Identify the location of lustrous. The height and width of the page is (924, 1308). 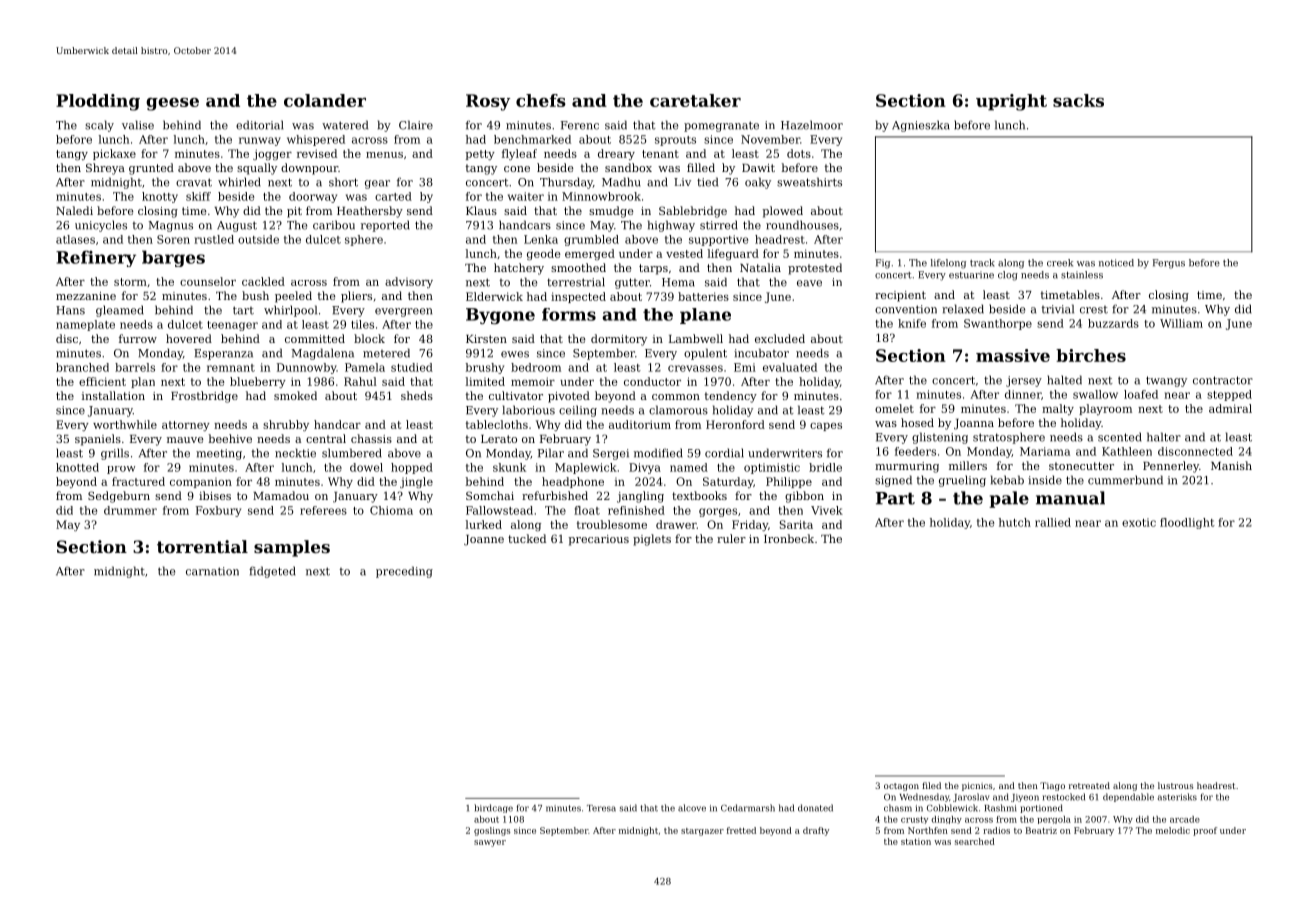
(1175, 785).
